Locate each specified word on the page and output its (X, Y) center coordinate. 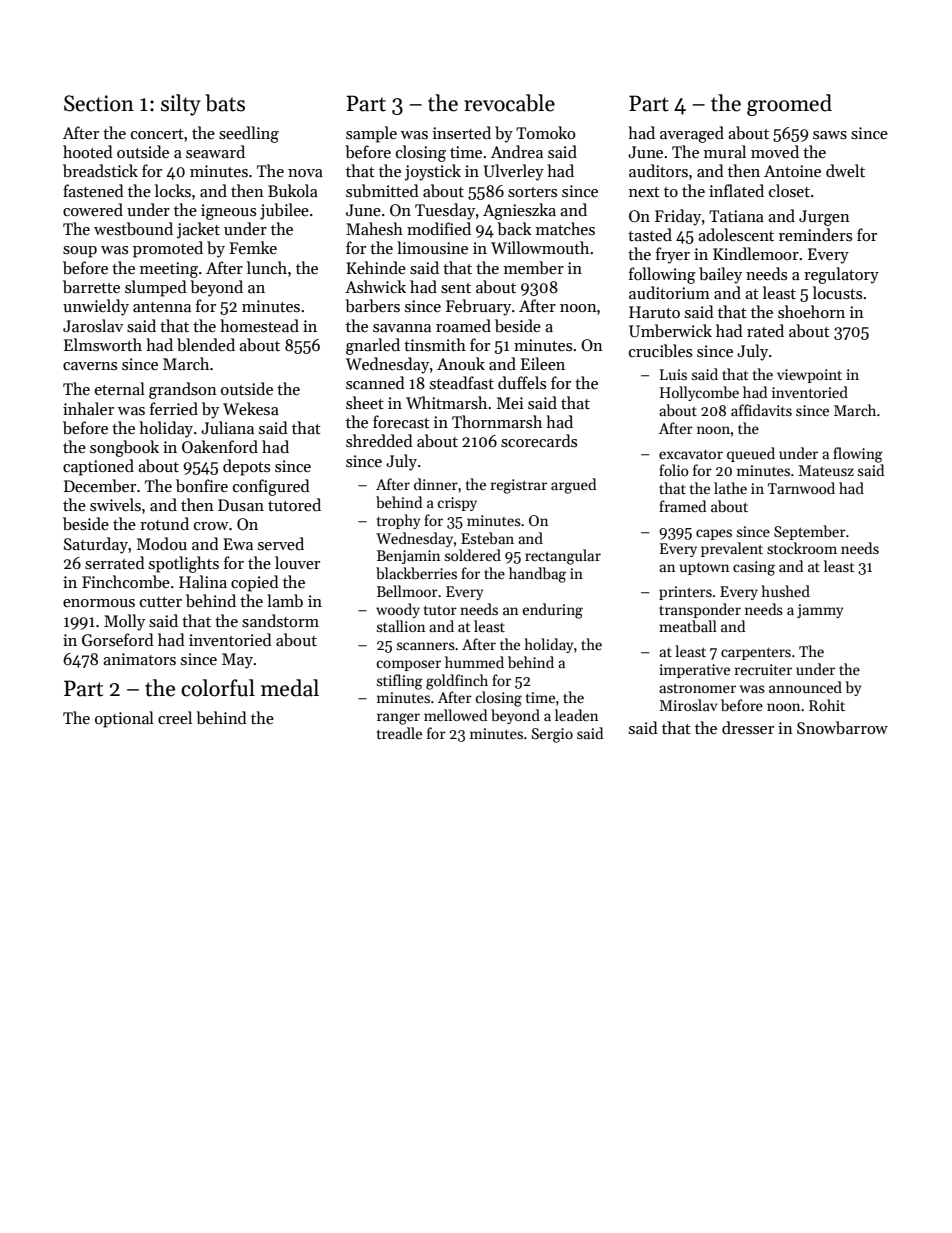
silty (181, 105)
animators (139, 659)
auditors (658, 170)
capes (714, 534)
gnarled (373, 346)
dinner (436, 484)
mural (725, 151)
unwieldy (96, 307)
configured (271, 487)
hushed (785, 591)
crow (211, 526)
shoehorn (811, 311)
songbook (124, 448)
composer (408, 665)
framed (682, 506)
